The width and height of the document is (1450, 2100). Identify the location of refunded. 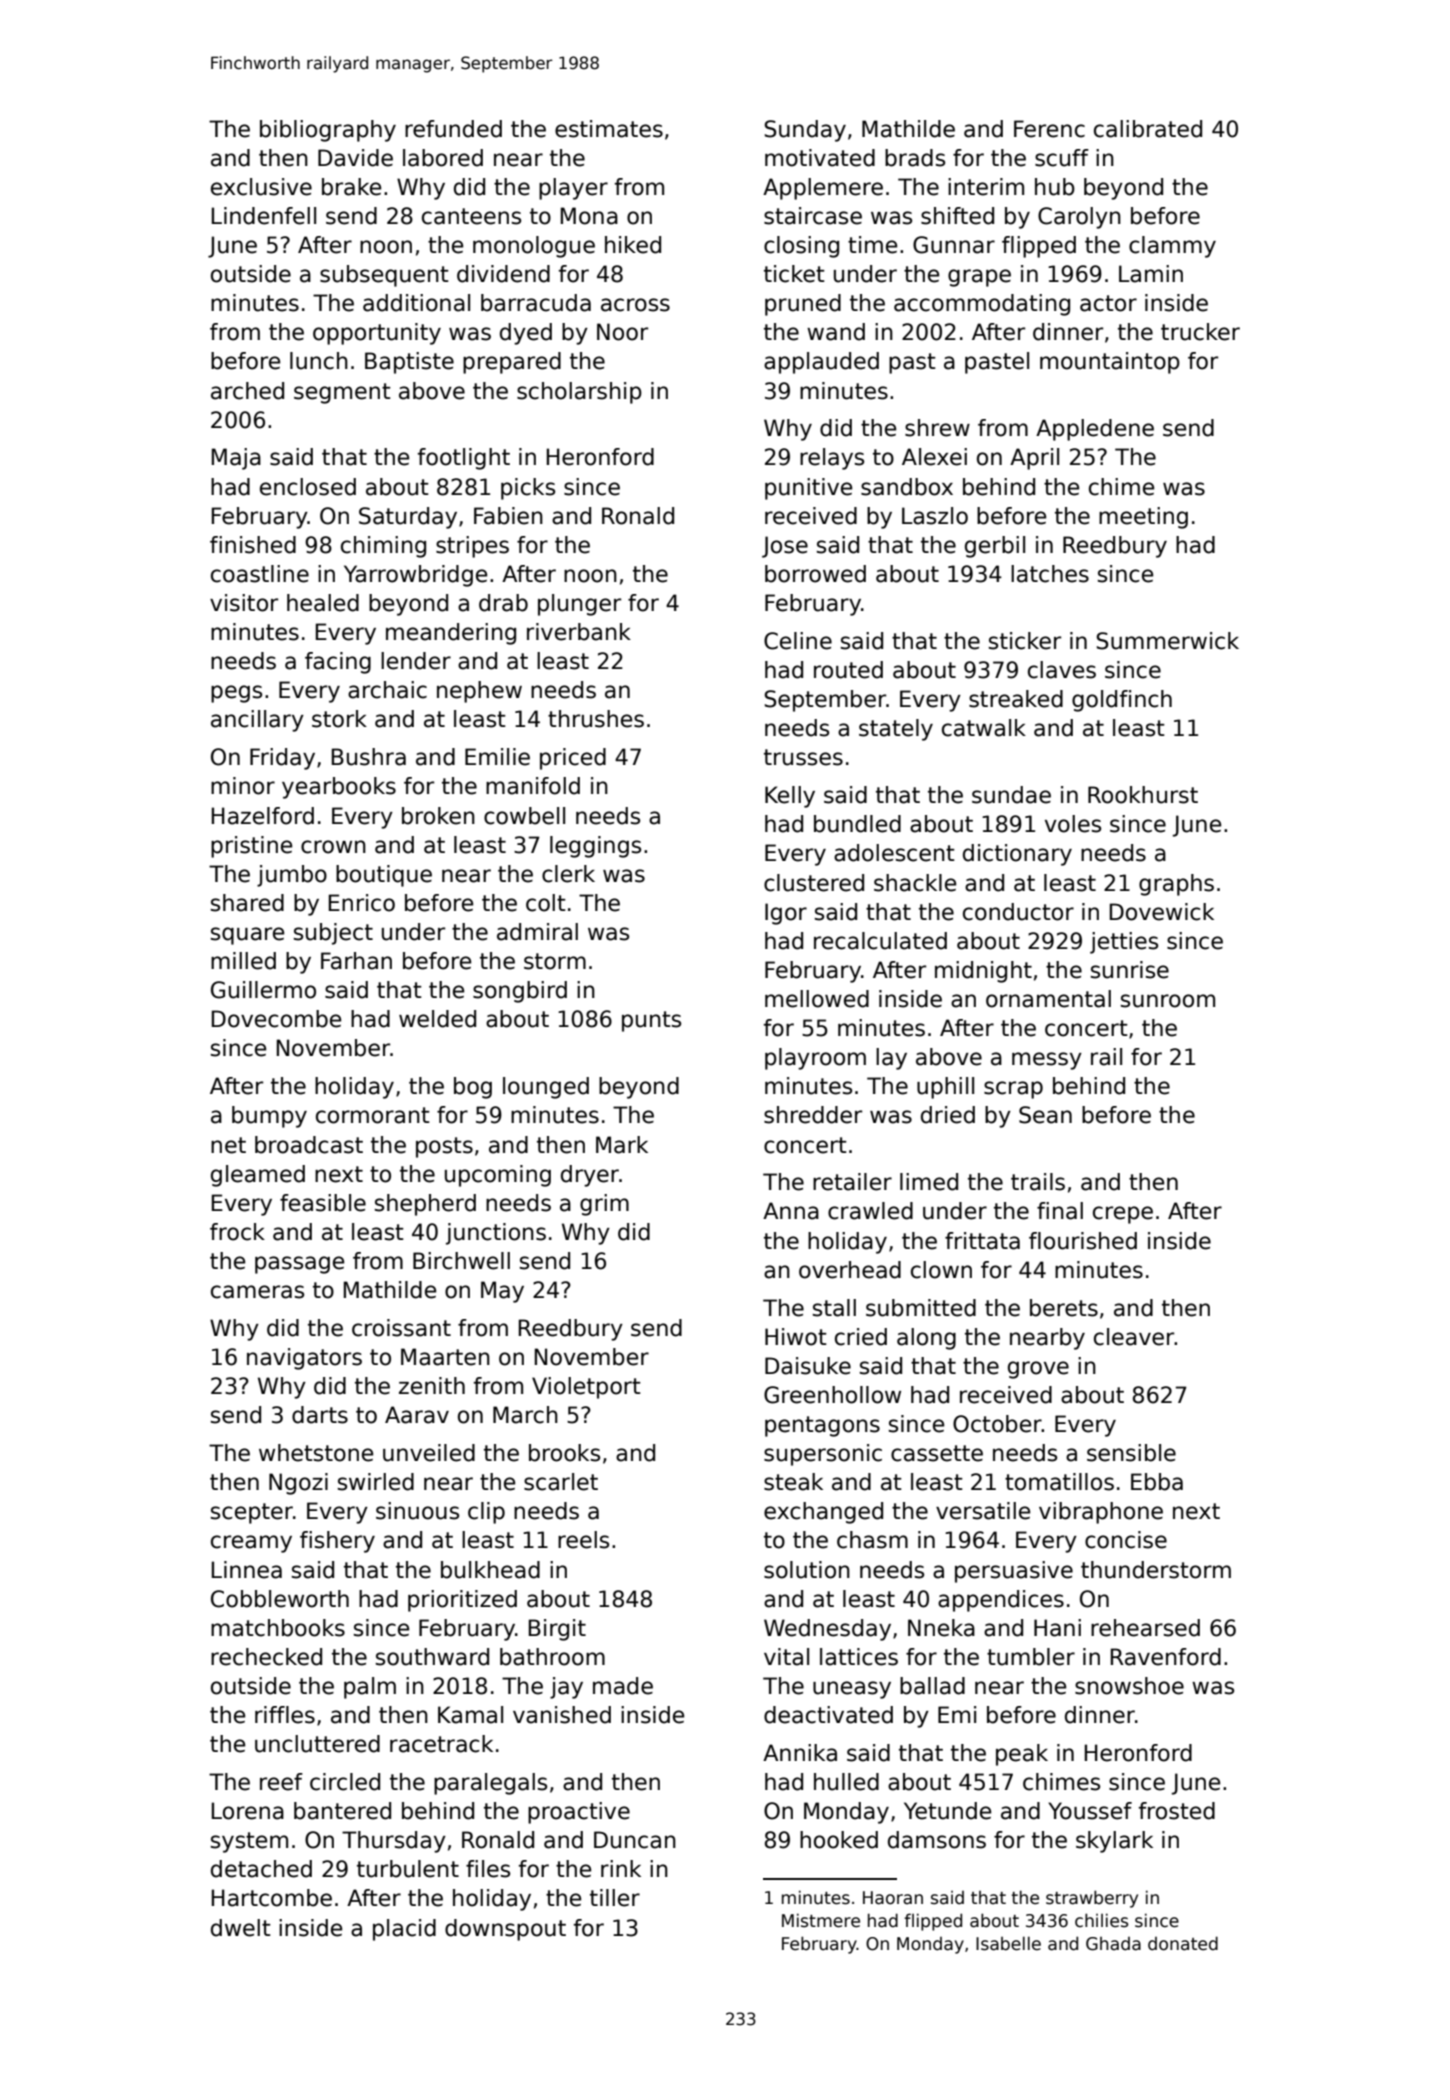
(453, 129).
